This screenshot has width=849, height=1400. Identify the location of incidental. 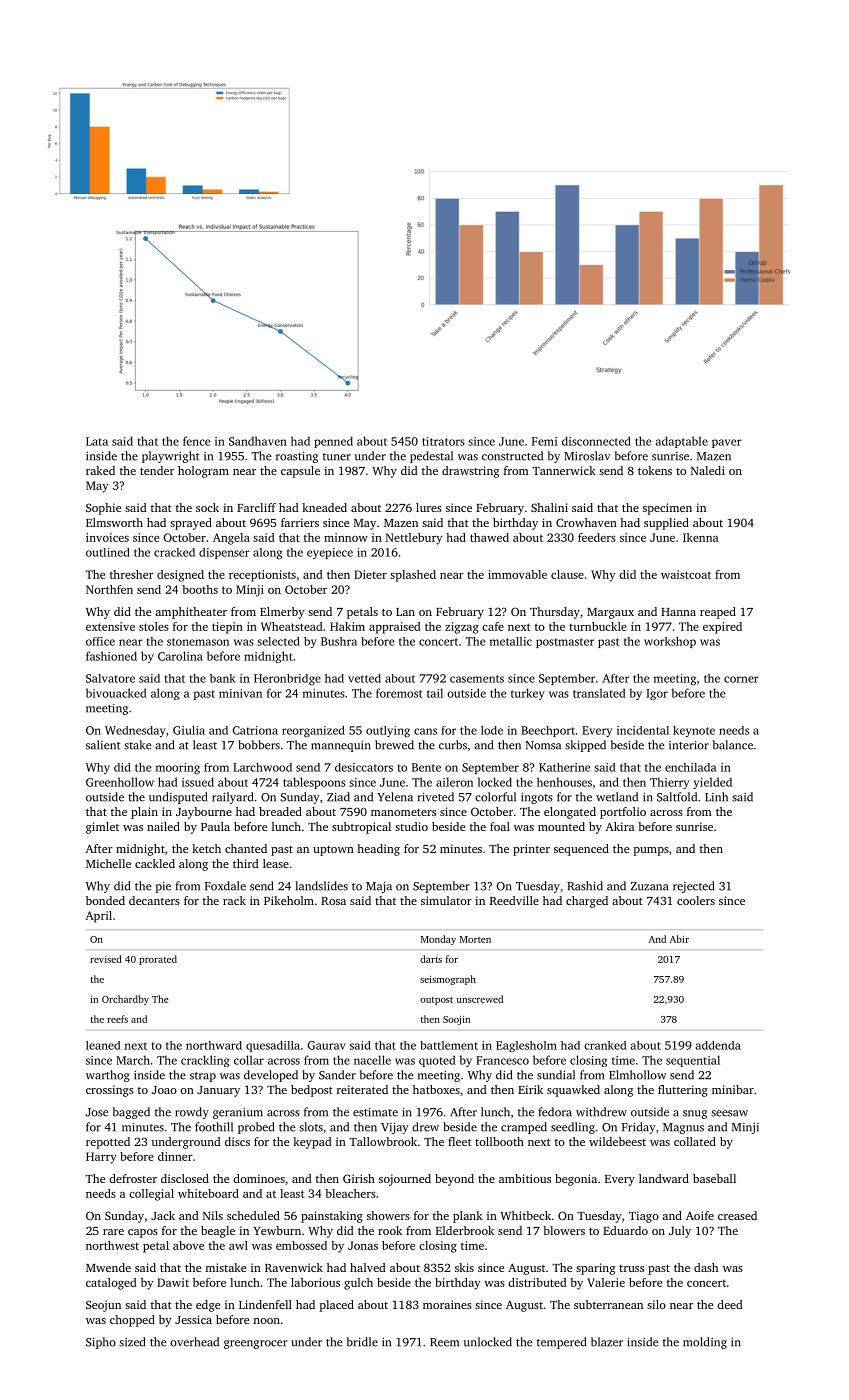
(643, 730).
